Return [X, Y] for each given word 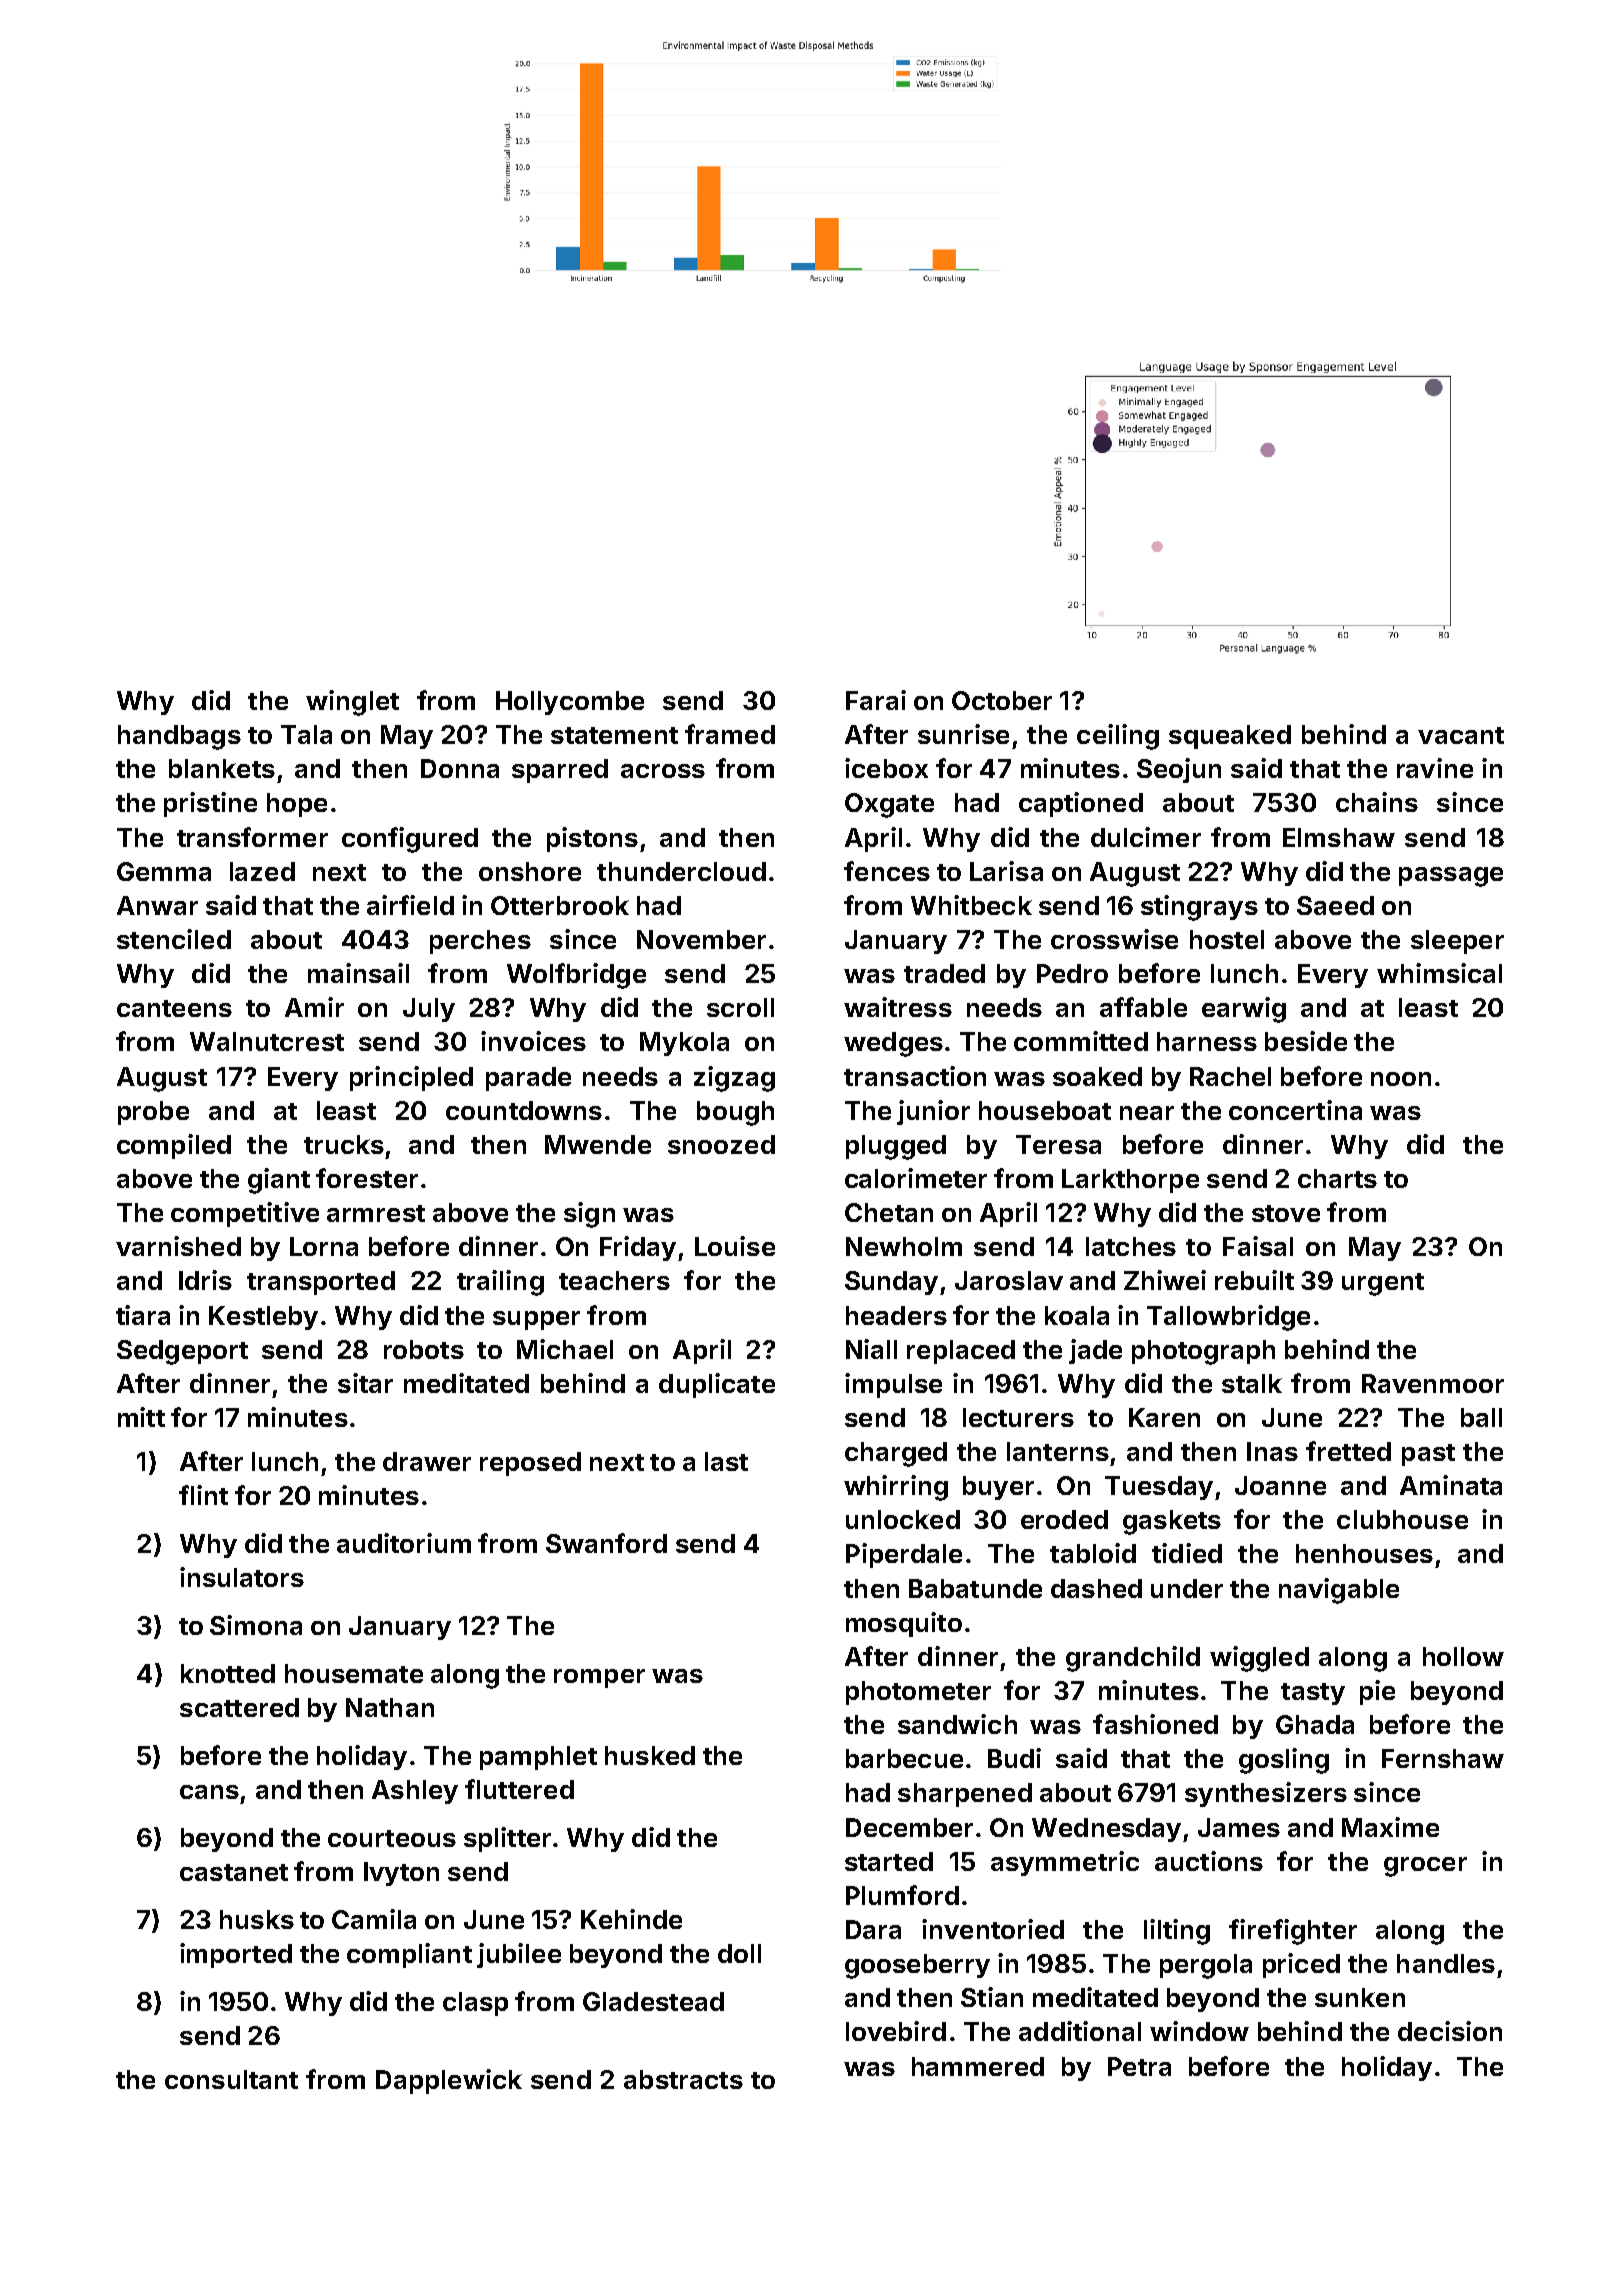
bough [735, 1113]
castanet [234, 1872]
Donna [460, 768]
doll [739, 1953]
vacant [1461, 735]
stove [1286, 1213]
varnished [178, 1246]
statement [614, 735]
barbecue [904, 1758]
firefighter [1293, 1932]
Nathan [390, 1707]
